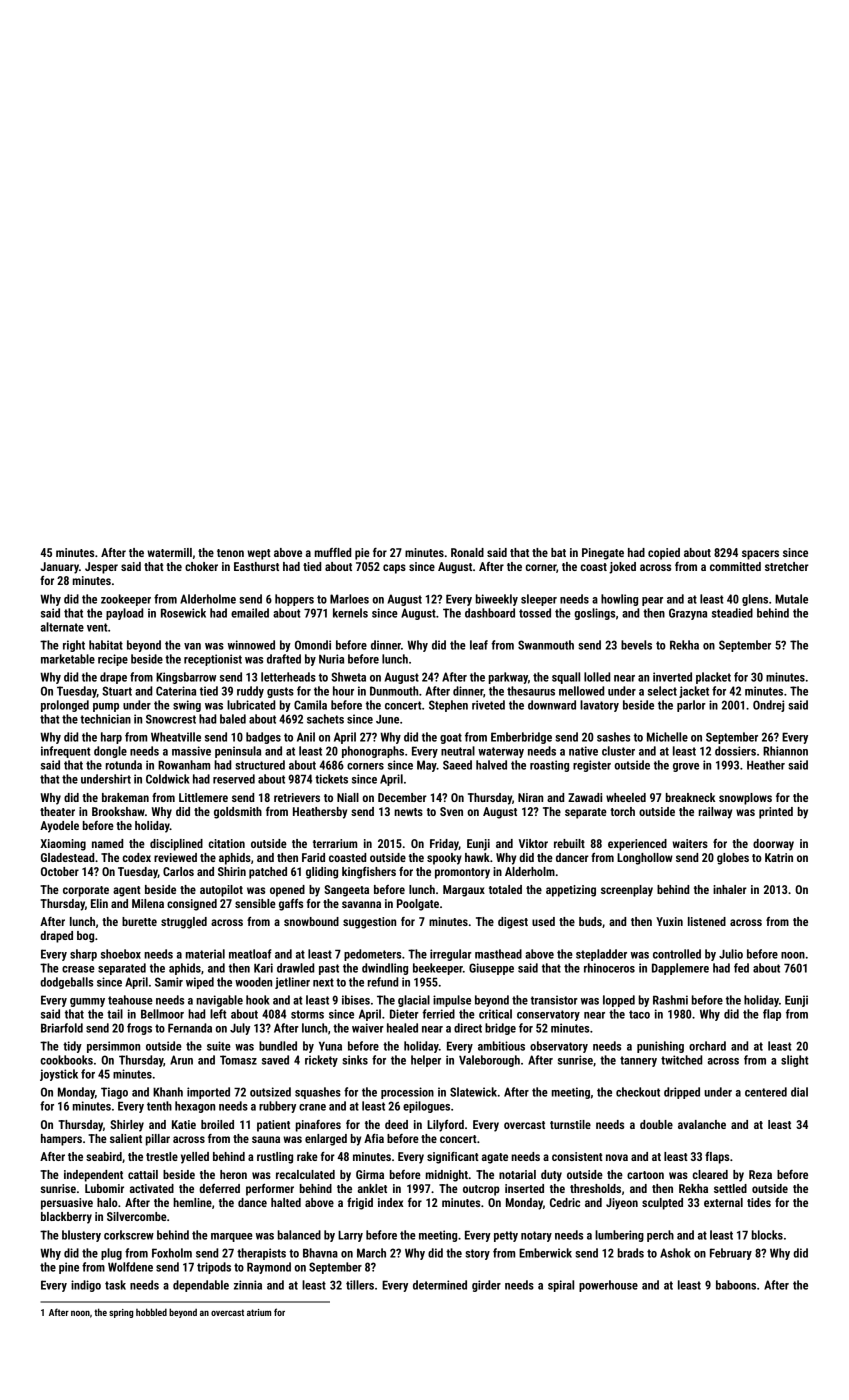 The width and height of the document is (849, 1400). Describe the element at coordinates (394, 569) in the document. I see `caps` at that location.
